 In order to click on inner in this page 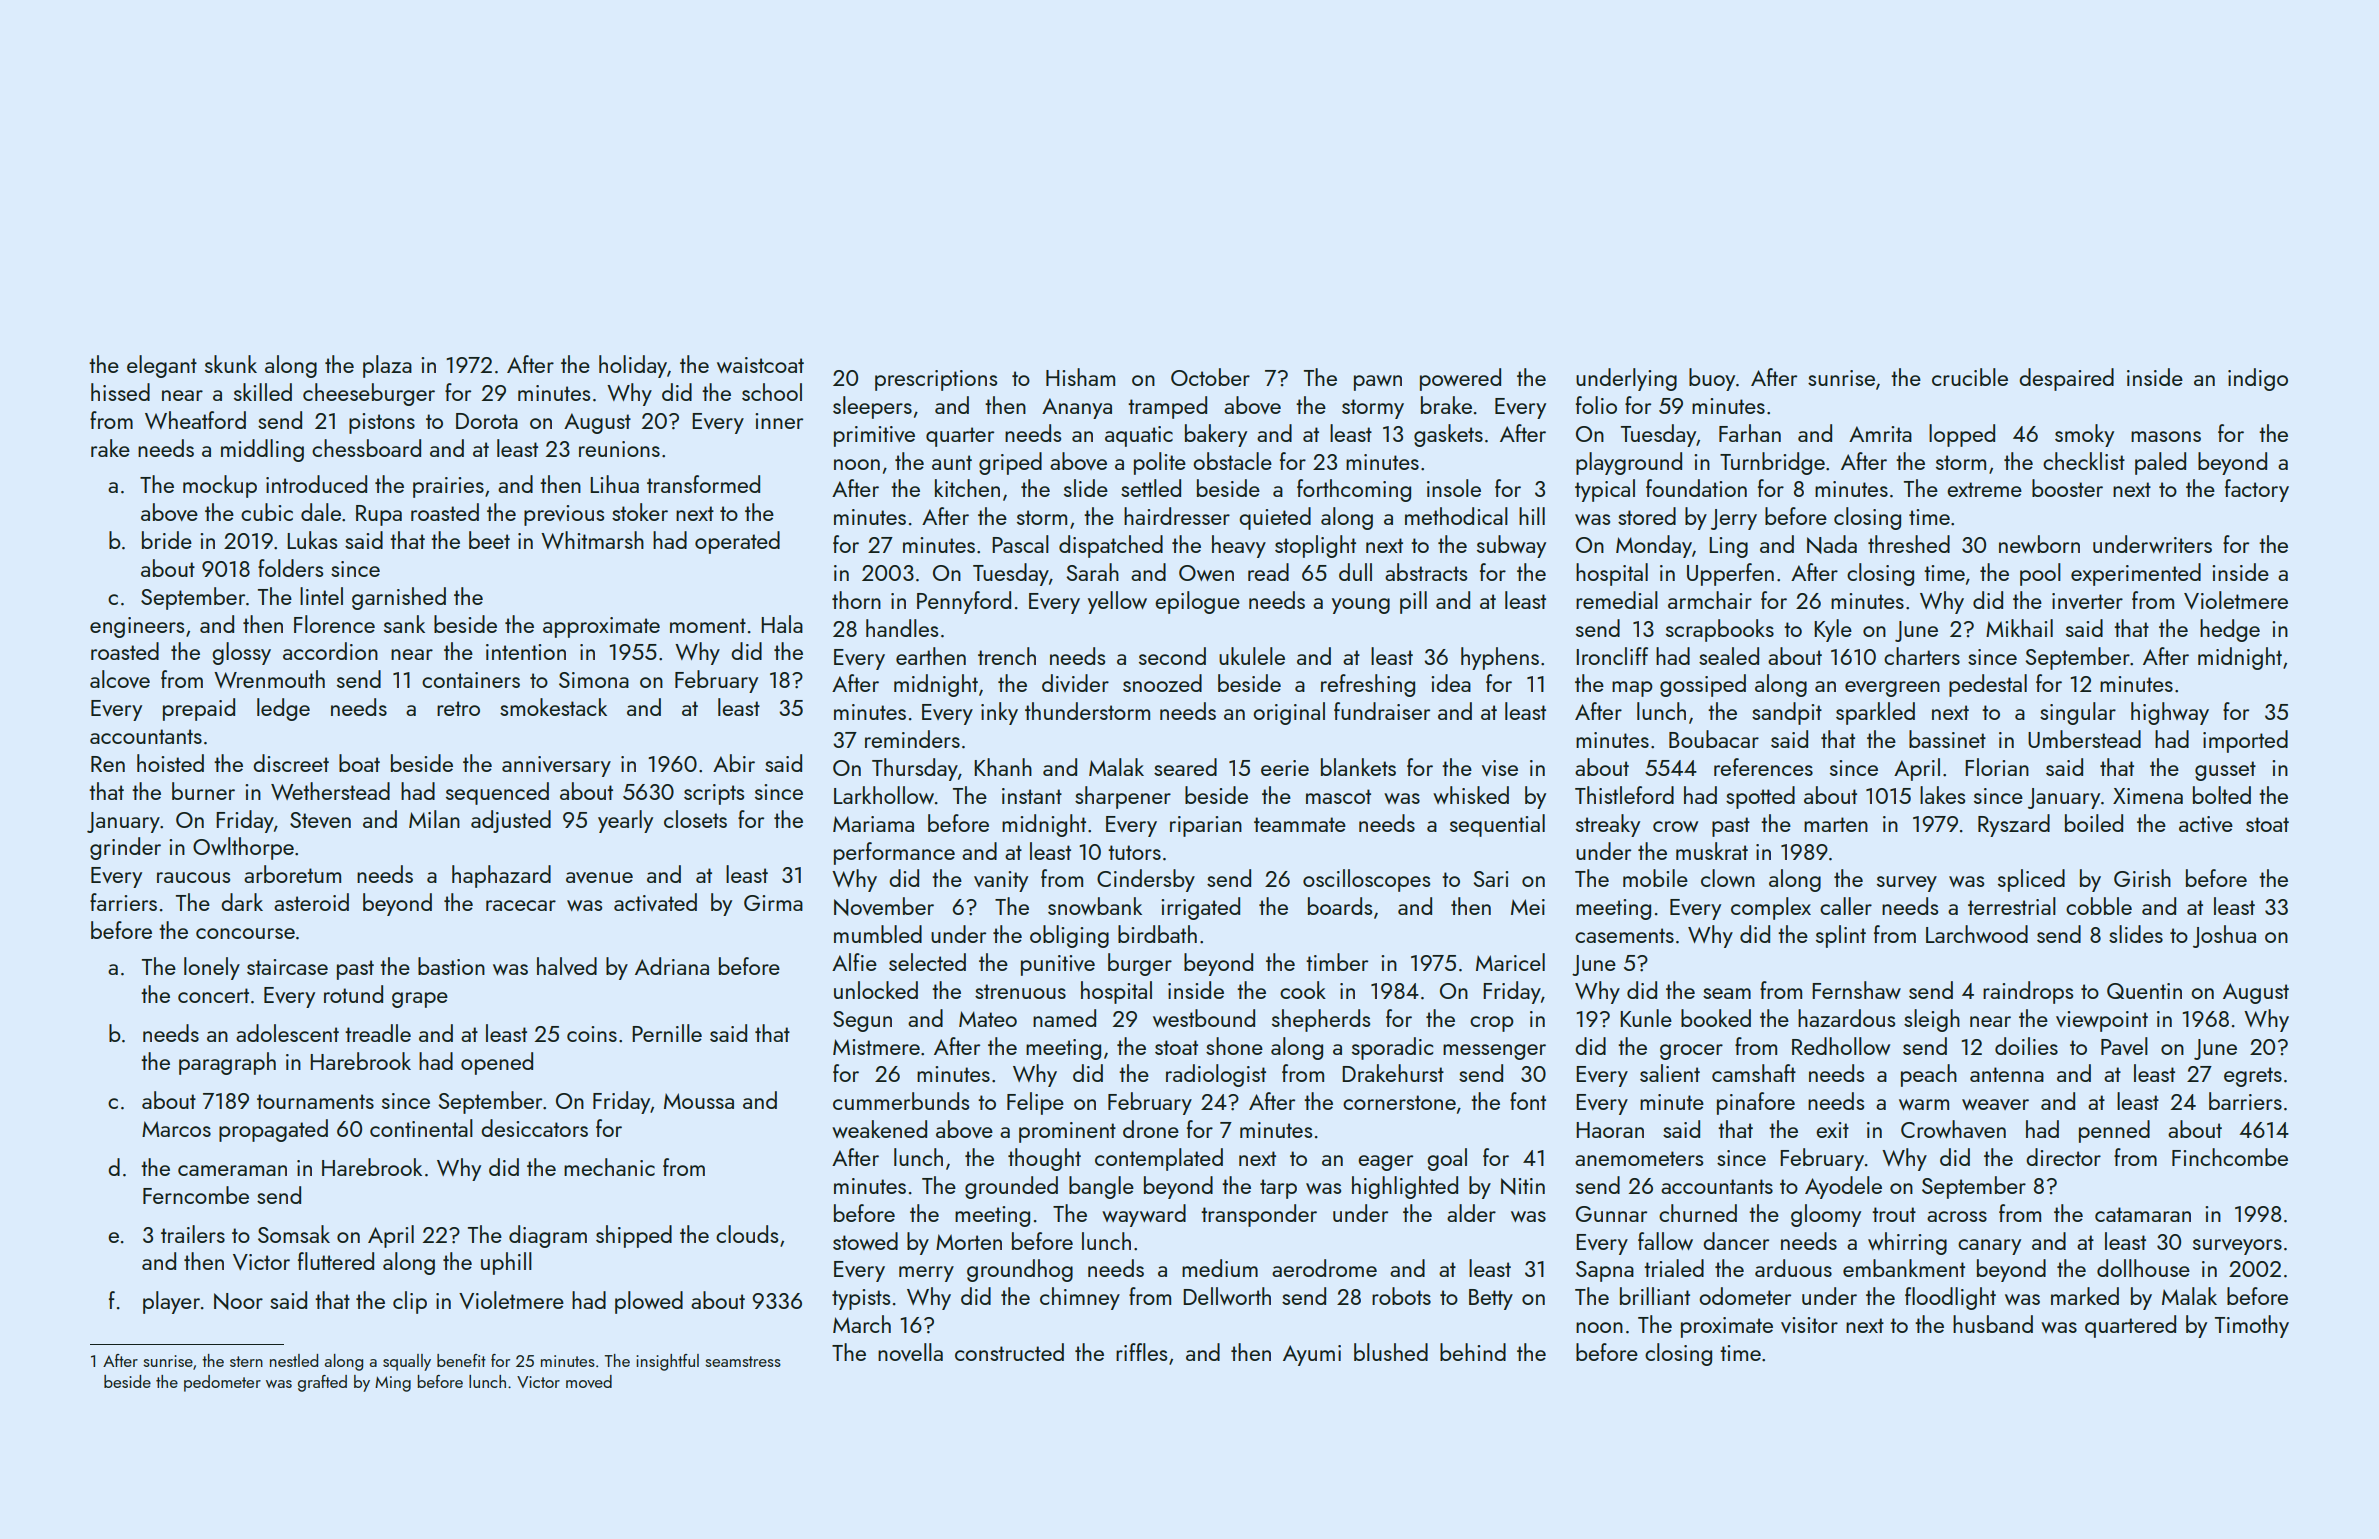, I will do `click(779, 421)`.
